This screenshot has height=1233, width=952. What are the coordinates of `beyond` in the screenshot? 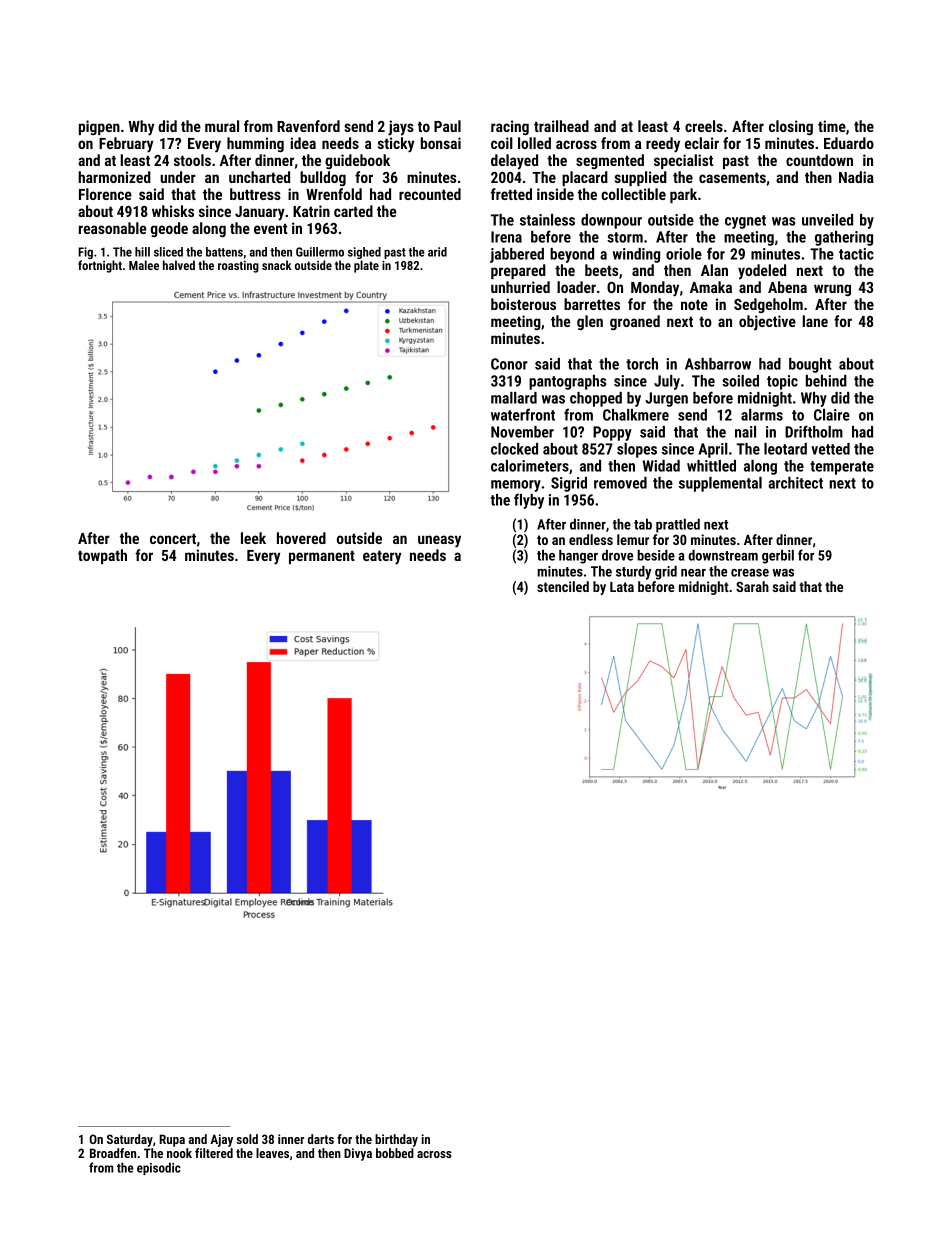 It's located at (572, 255).
